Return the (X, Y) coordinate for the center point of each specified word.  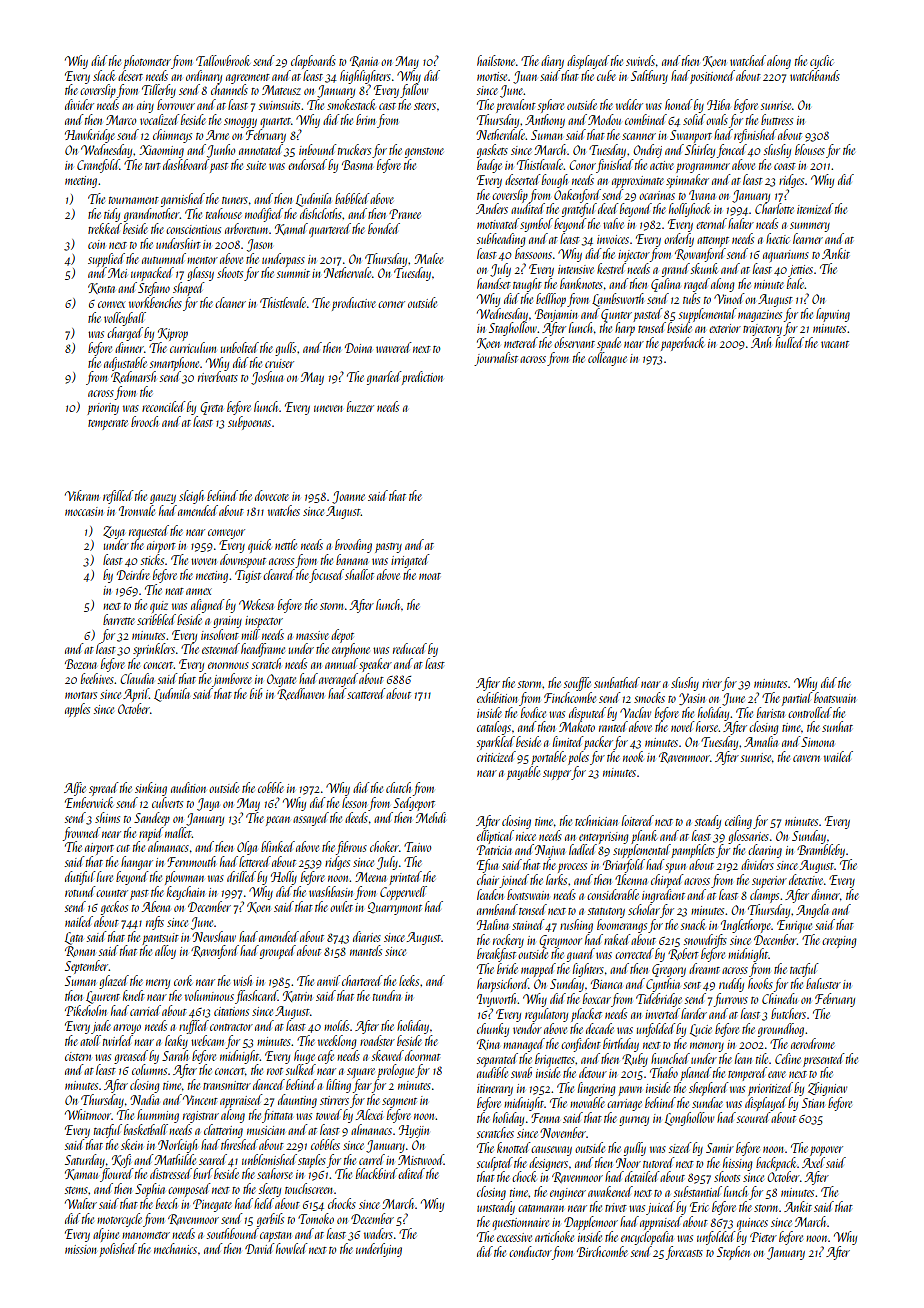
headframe (263, 650)
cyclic (822, 62)
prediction (422, 378)
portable (548, 758)
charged (125, 334)
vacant (835, 344)
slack (104, 75)
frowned (81, 834)
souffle (577, 684)
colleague (607, 359)
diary (552, 62)
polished (118, 1250)
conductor (530, 1251)
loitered (638, 820)
